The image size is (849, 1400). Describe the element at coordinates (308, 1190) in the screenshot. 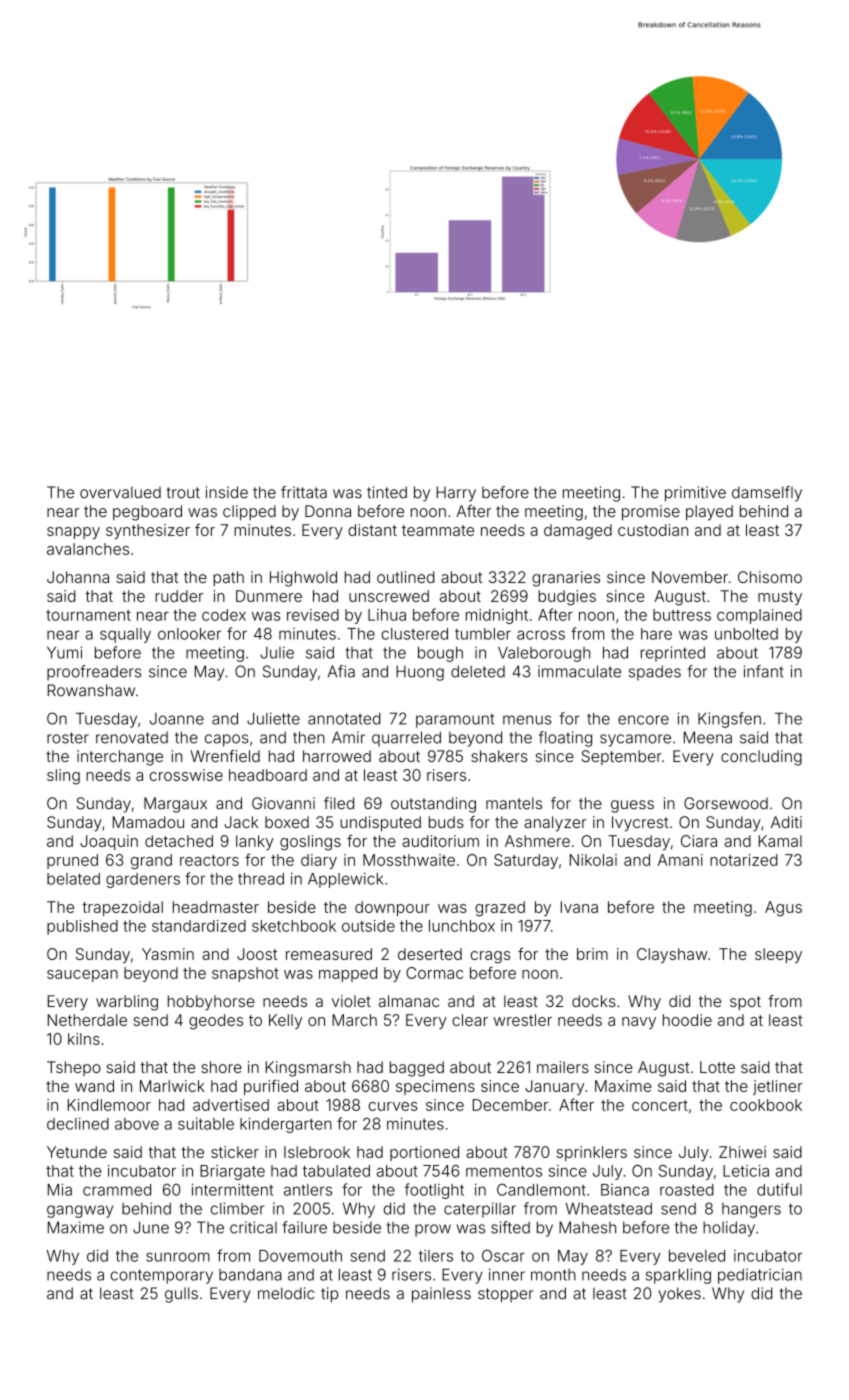

I see `antlers` at that location.
